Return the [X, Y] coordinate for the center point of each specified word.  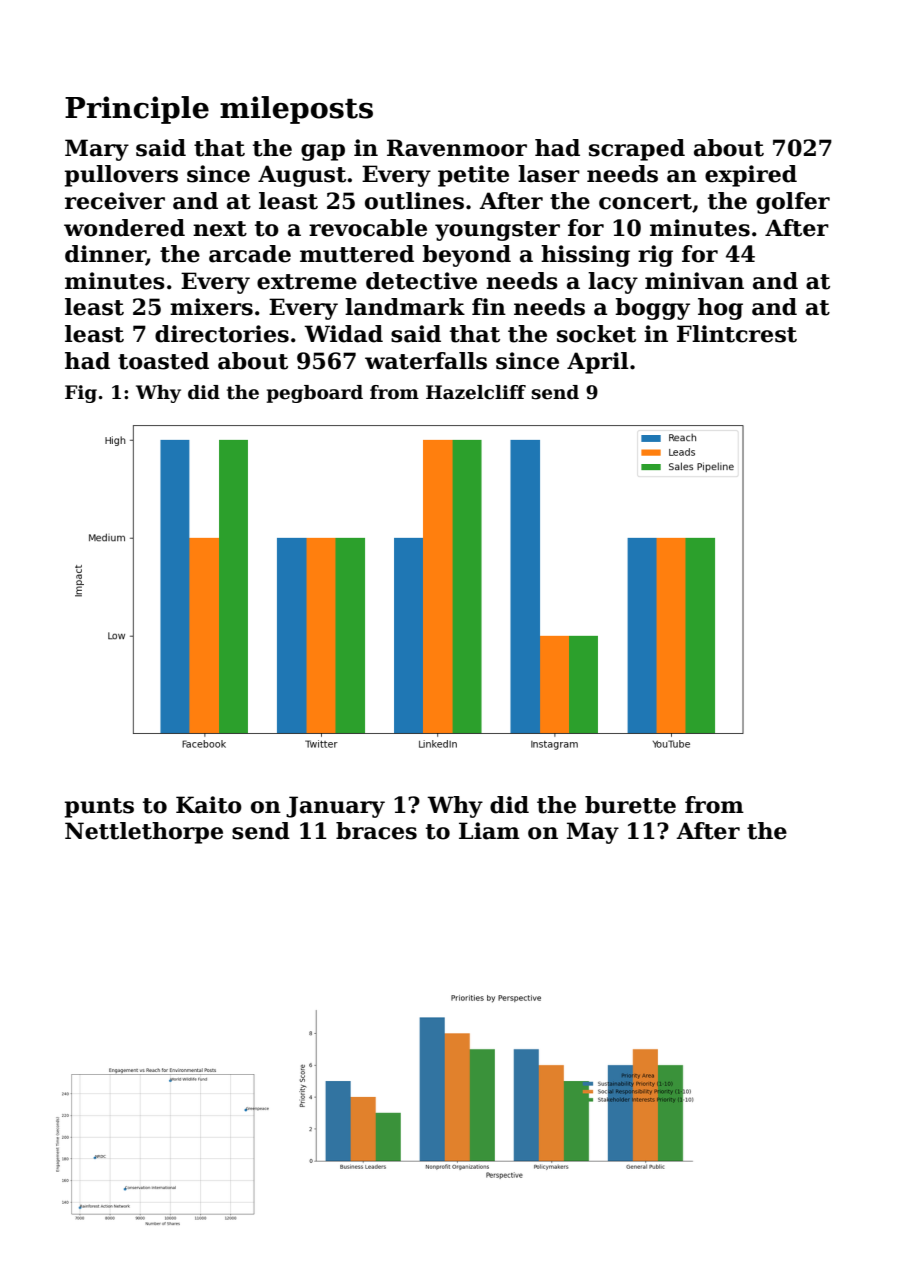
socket [596, 334]
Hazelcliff [476, 392]
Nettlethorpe [144, 833]
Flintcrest [737, 334]
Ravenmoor [457, 148]
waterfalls [426, 361]
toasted [163, 361]
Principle [137, 110]
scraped [637, 150]
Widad [343, 334]
